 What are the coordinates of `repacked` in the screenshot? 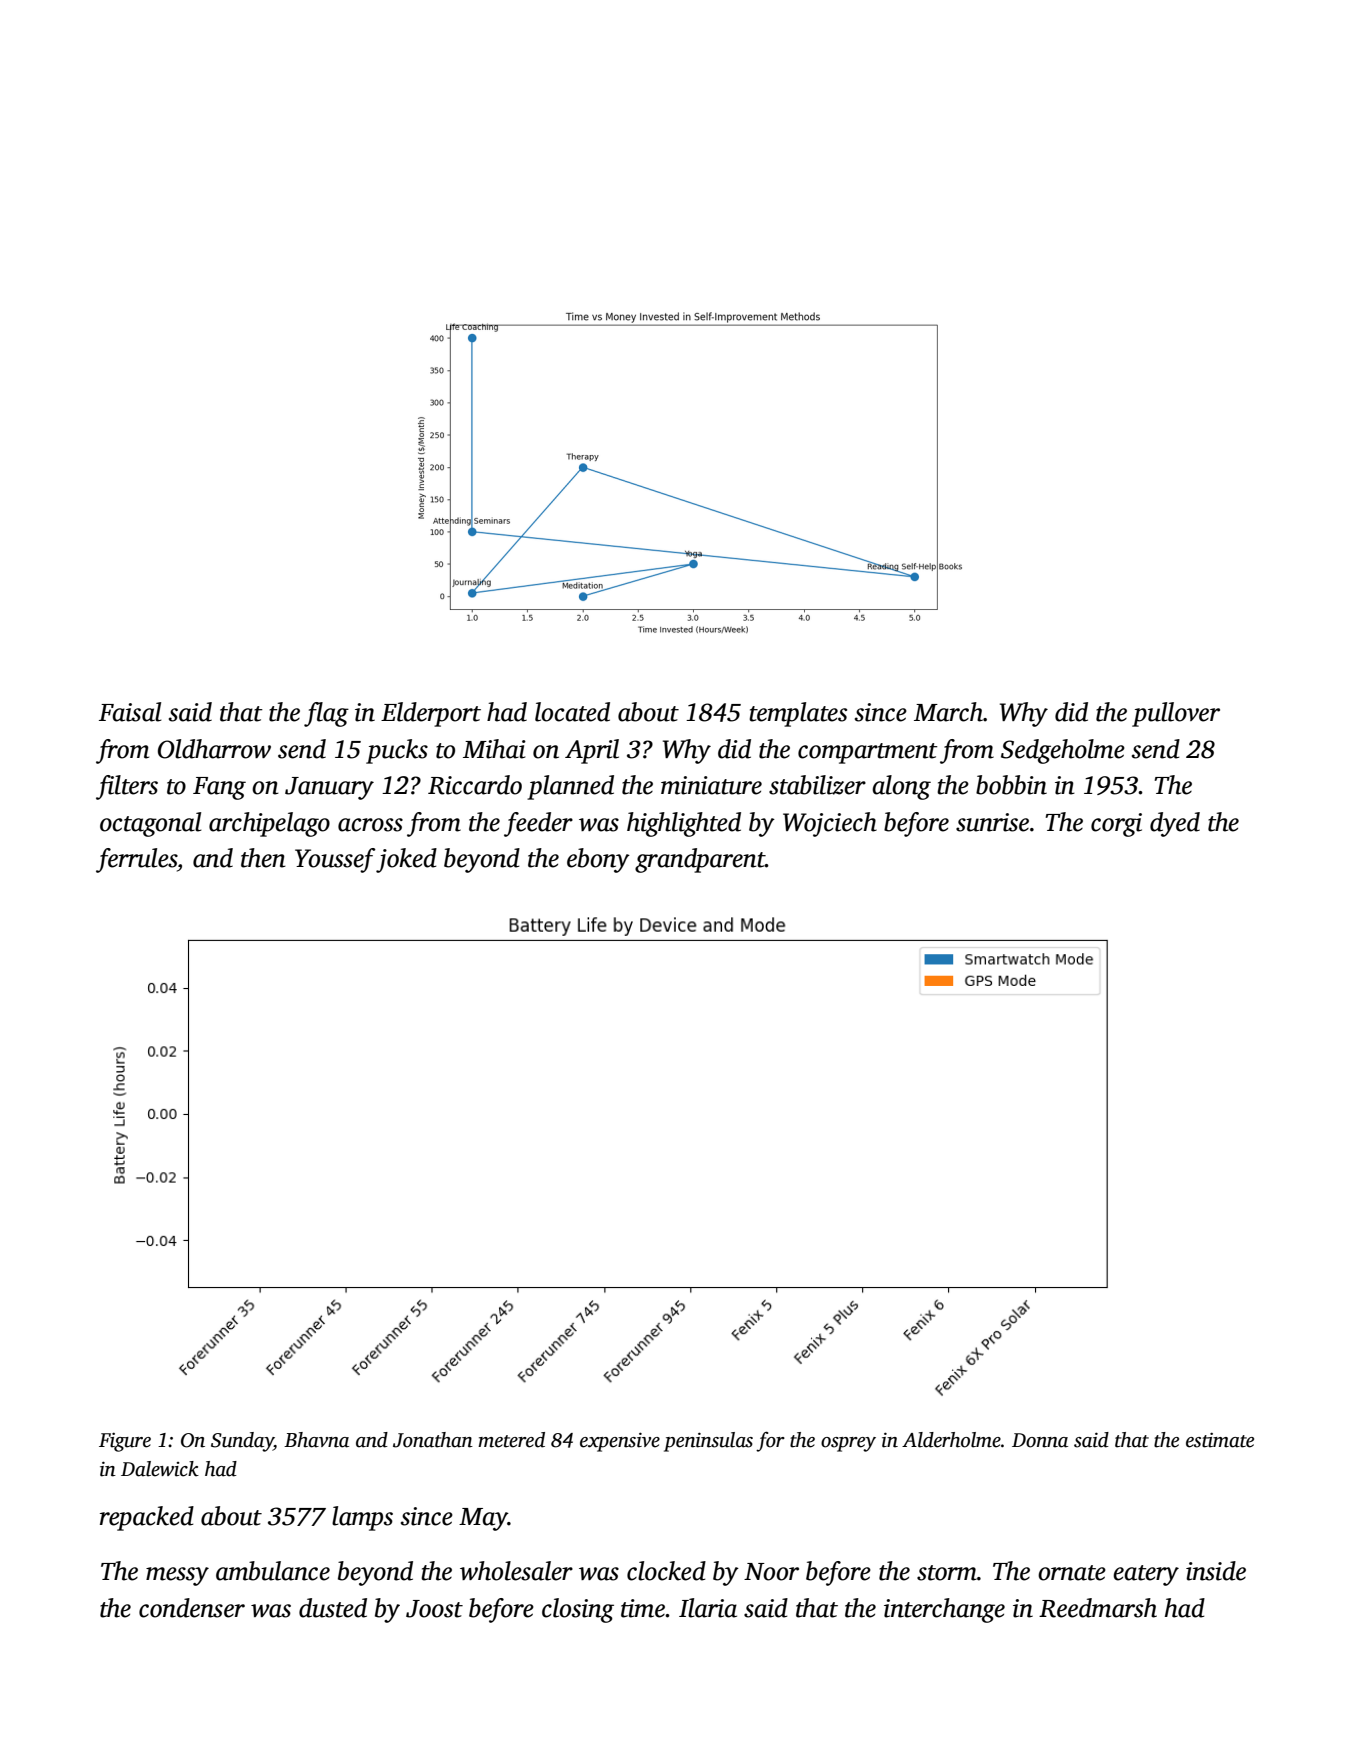 It's located at (147, 1518).
